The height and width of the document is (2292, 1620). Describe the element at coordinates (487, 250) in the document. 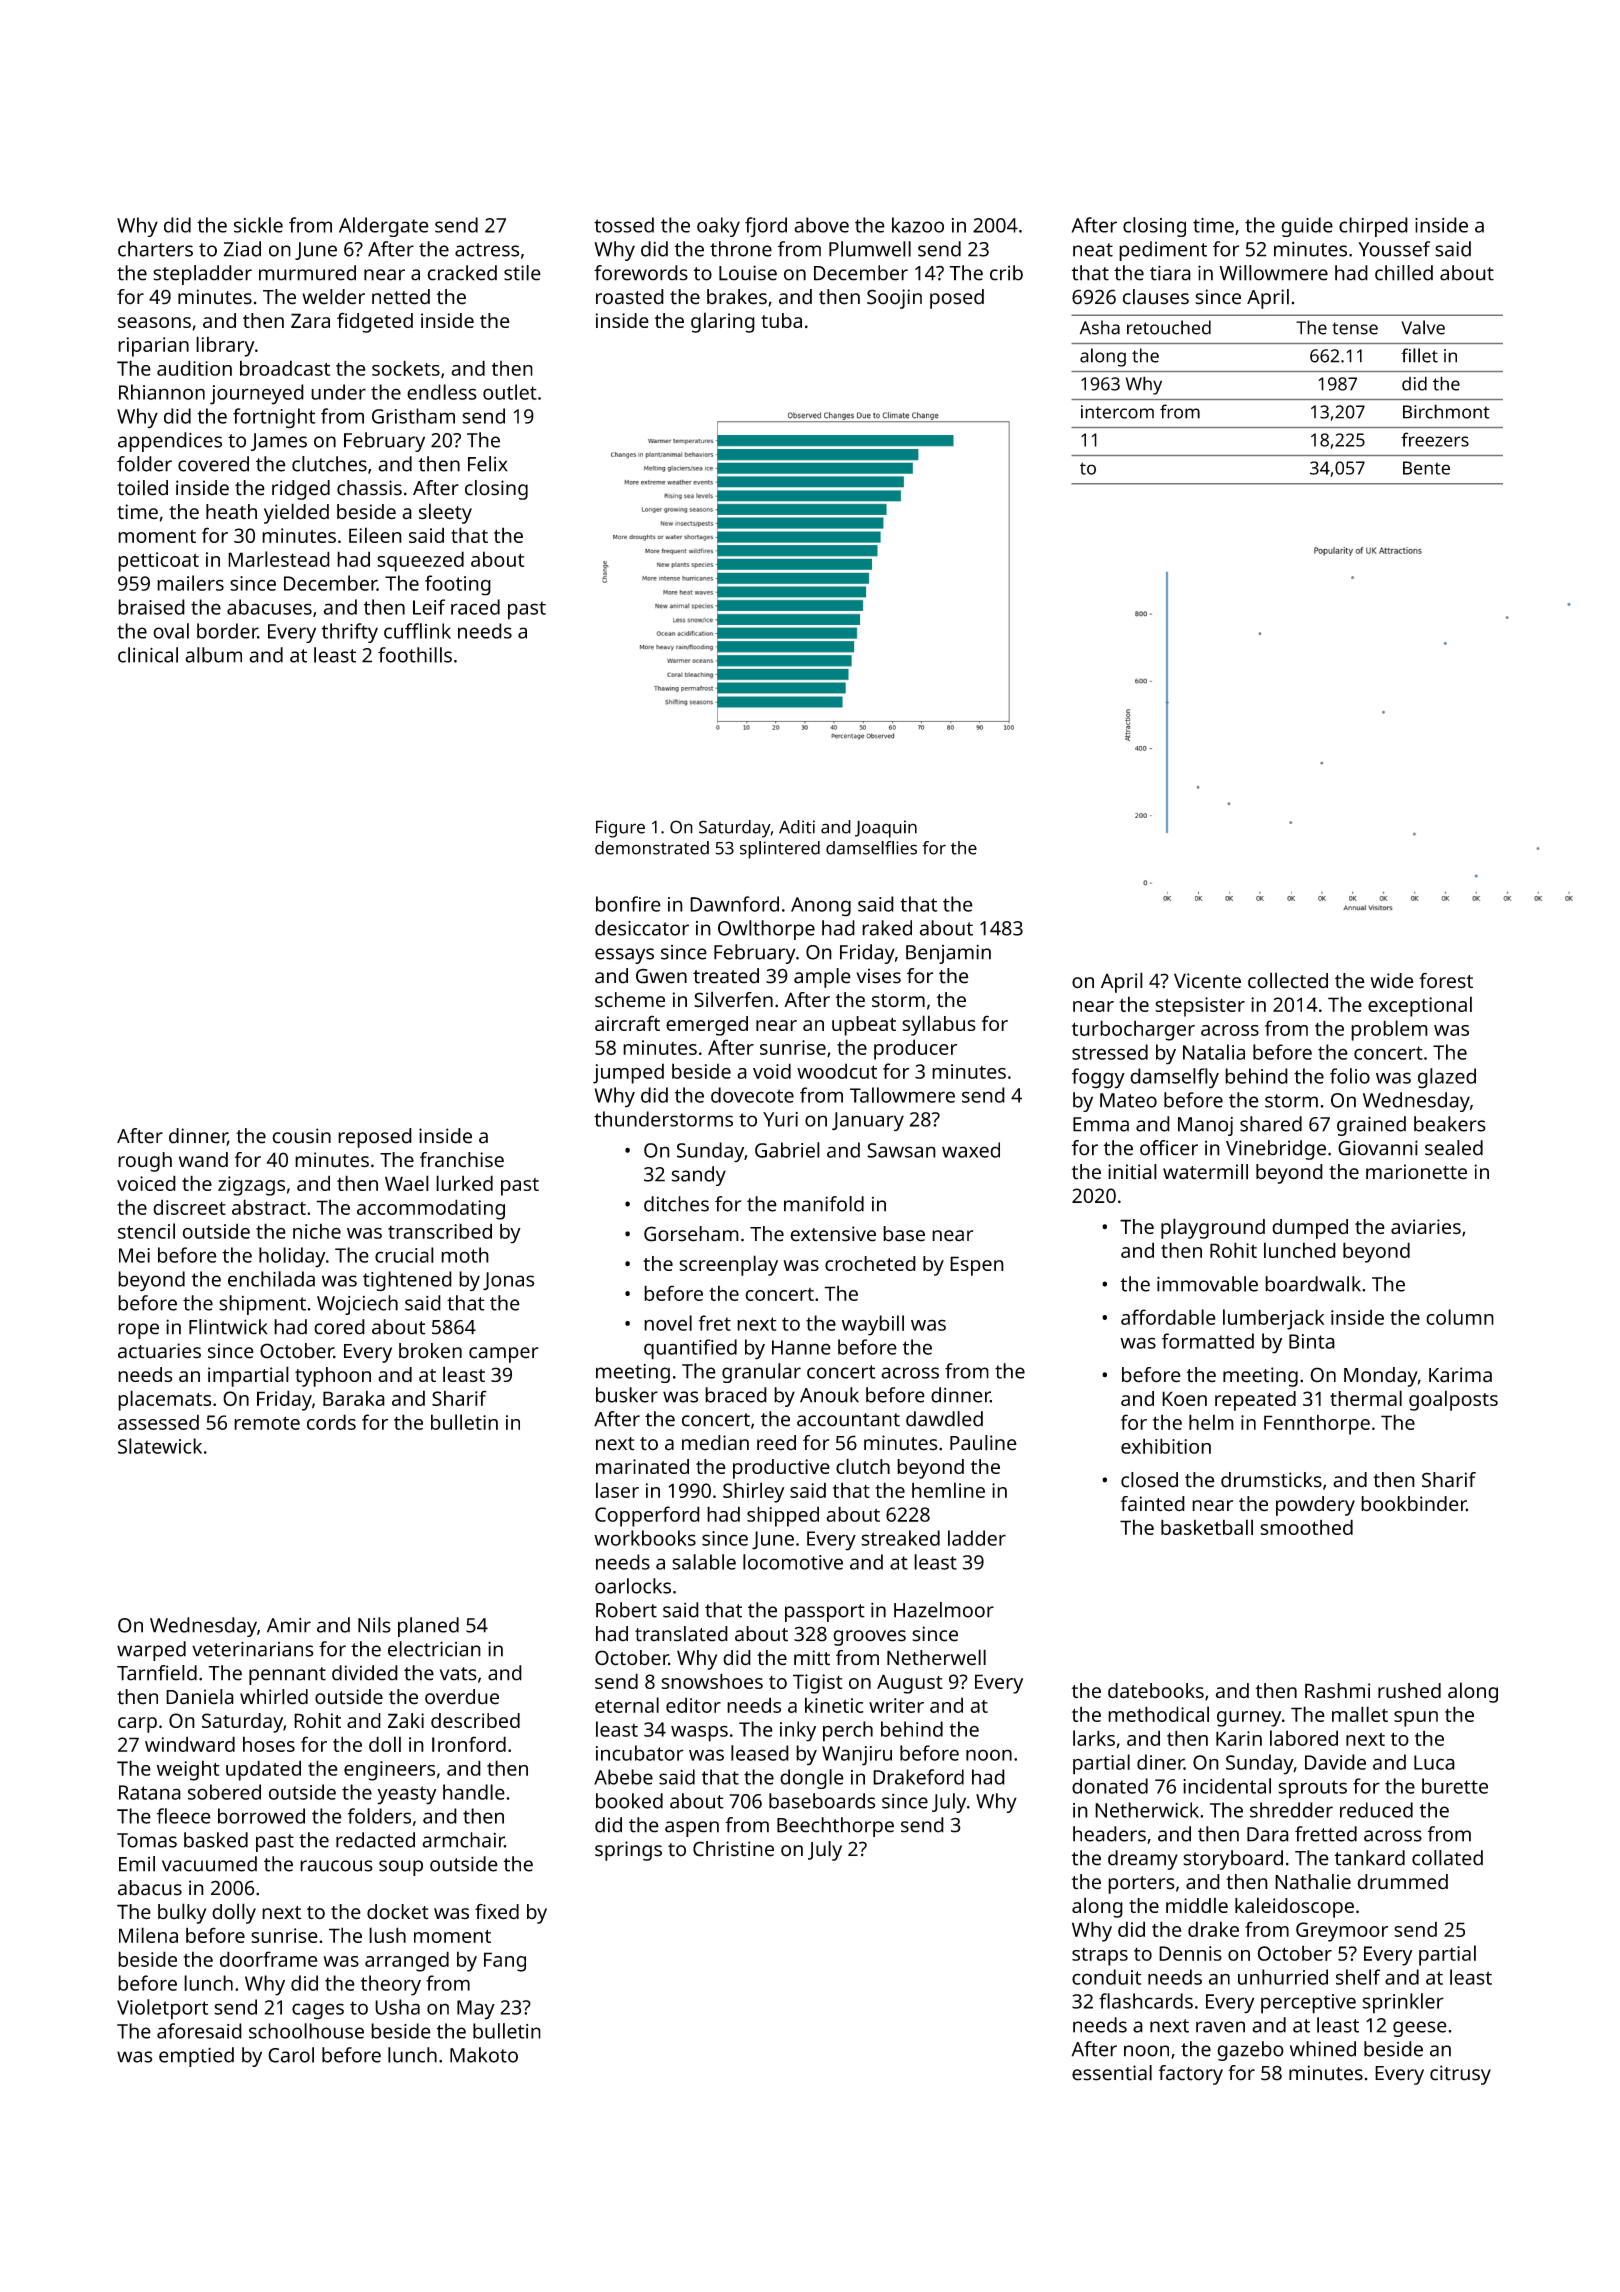

I see `actress` at that location.
